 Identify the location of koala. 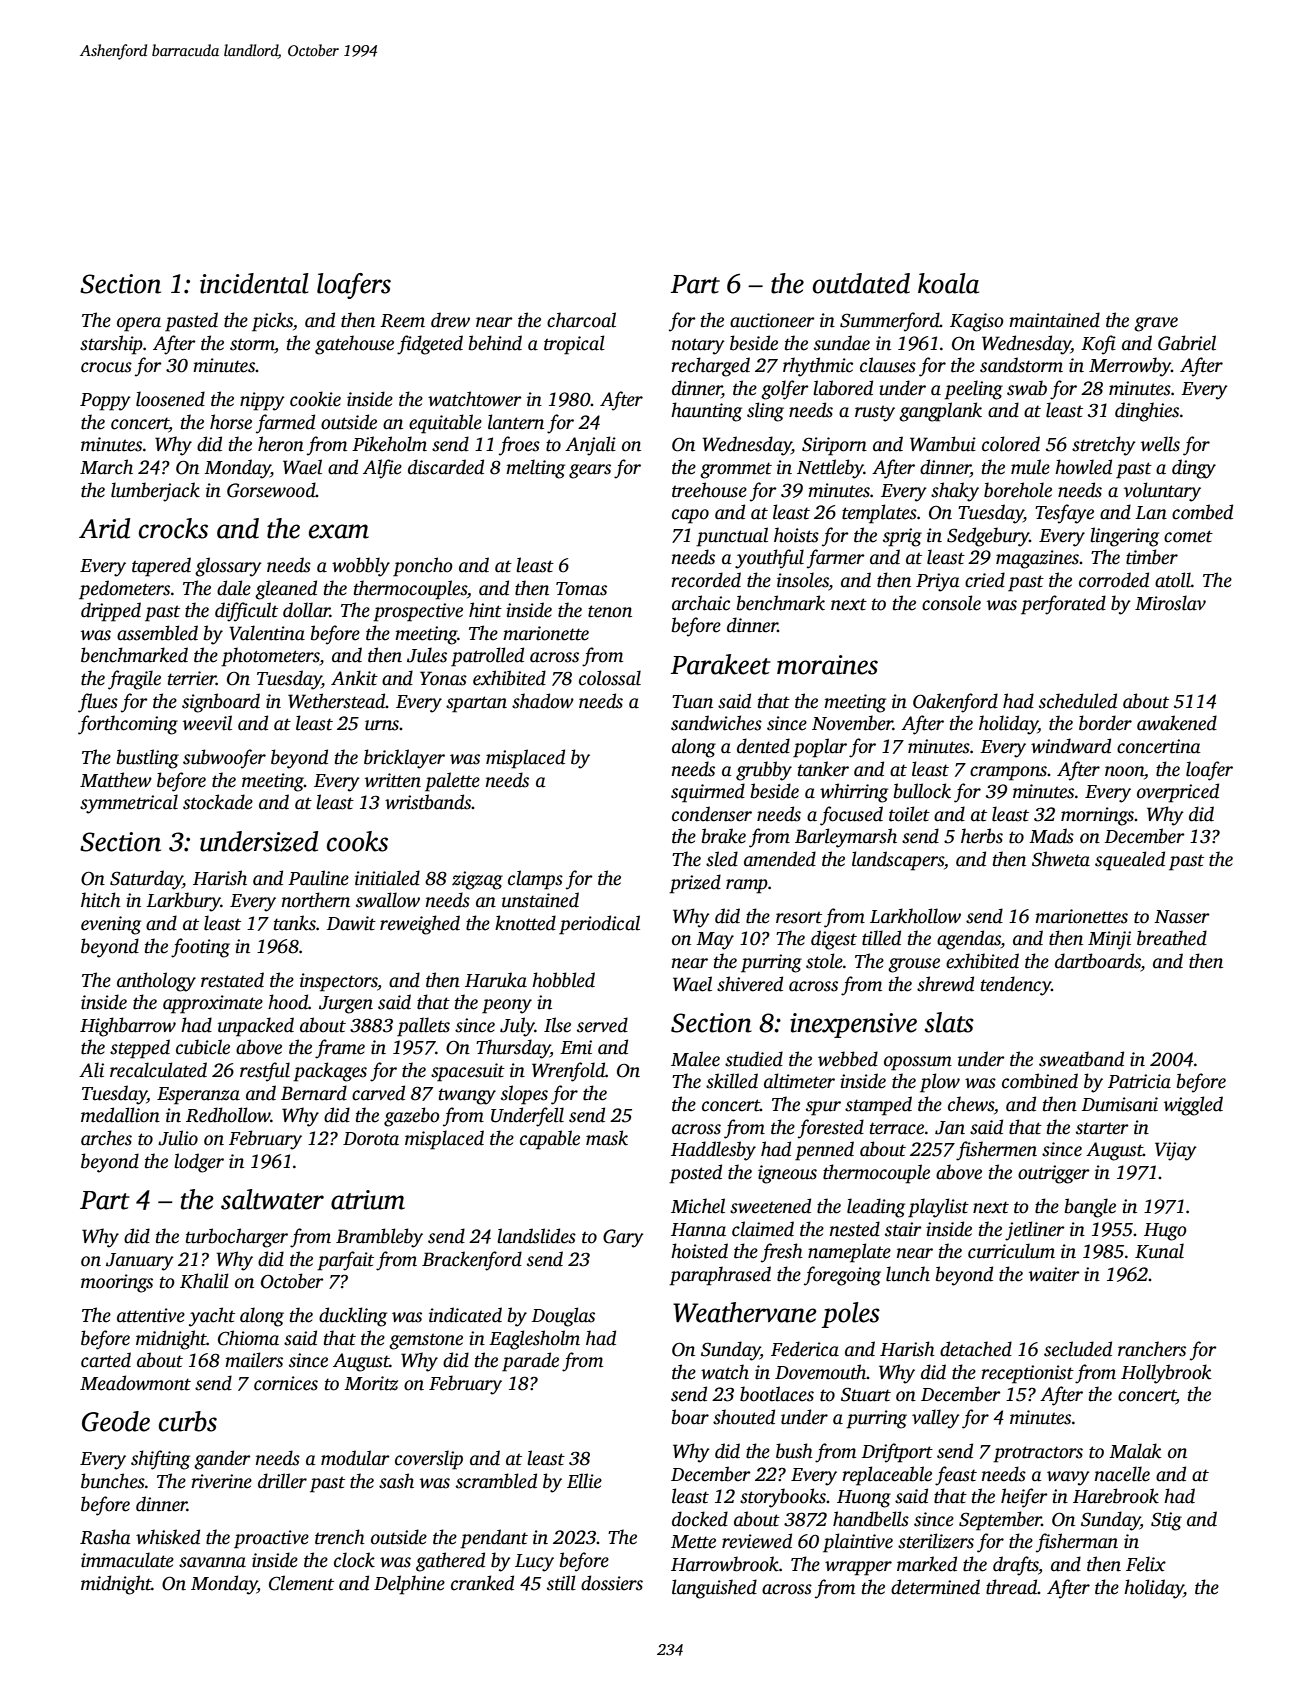
(948, 283).
